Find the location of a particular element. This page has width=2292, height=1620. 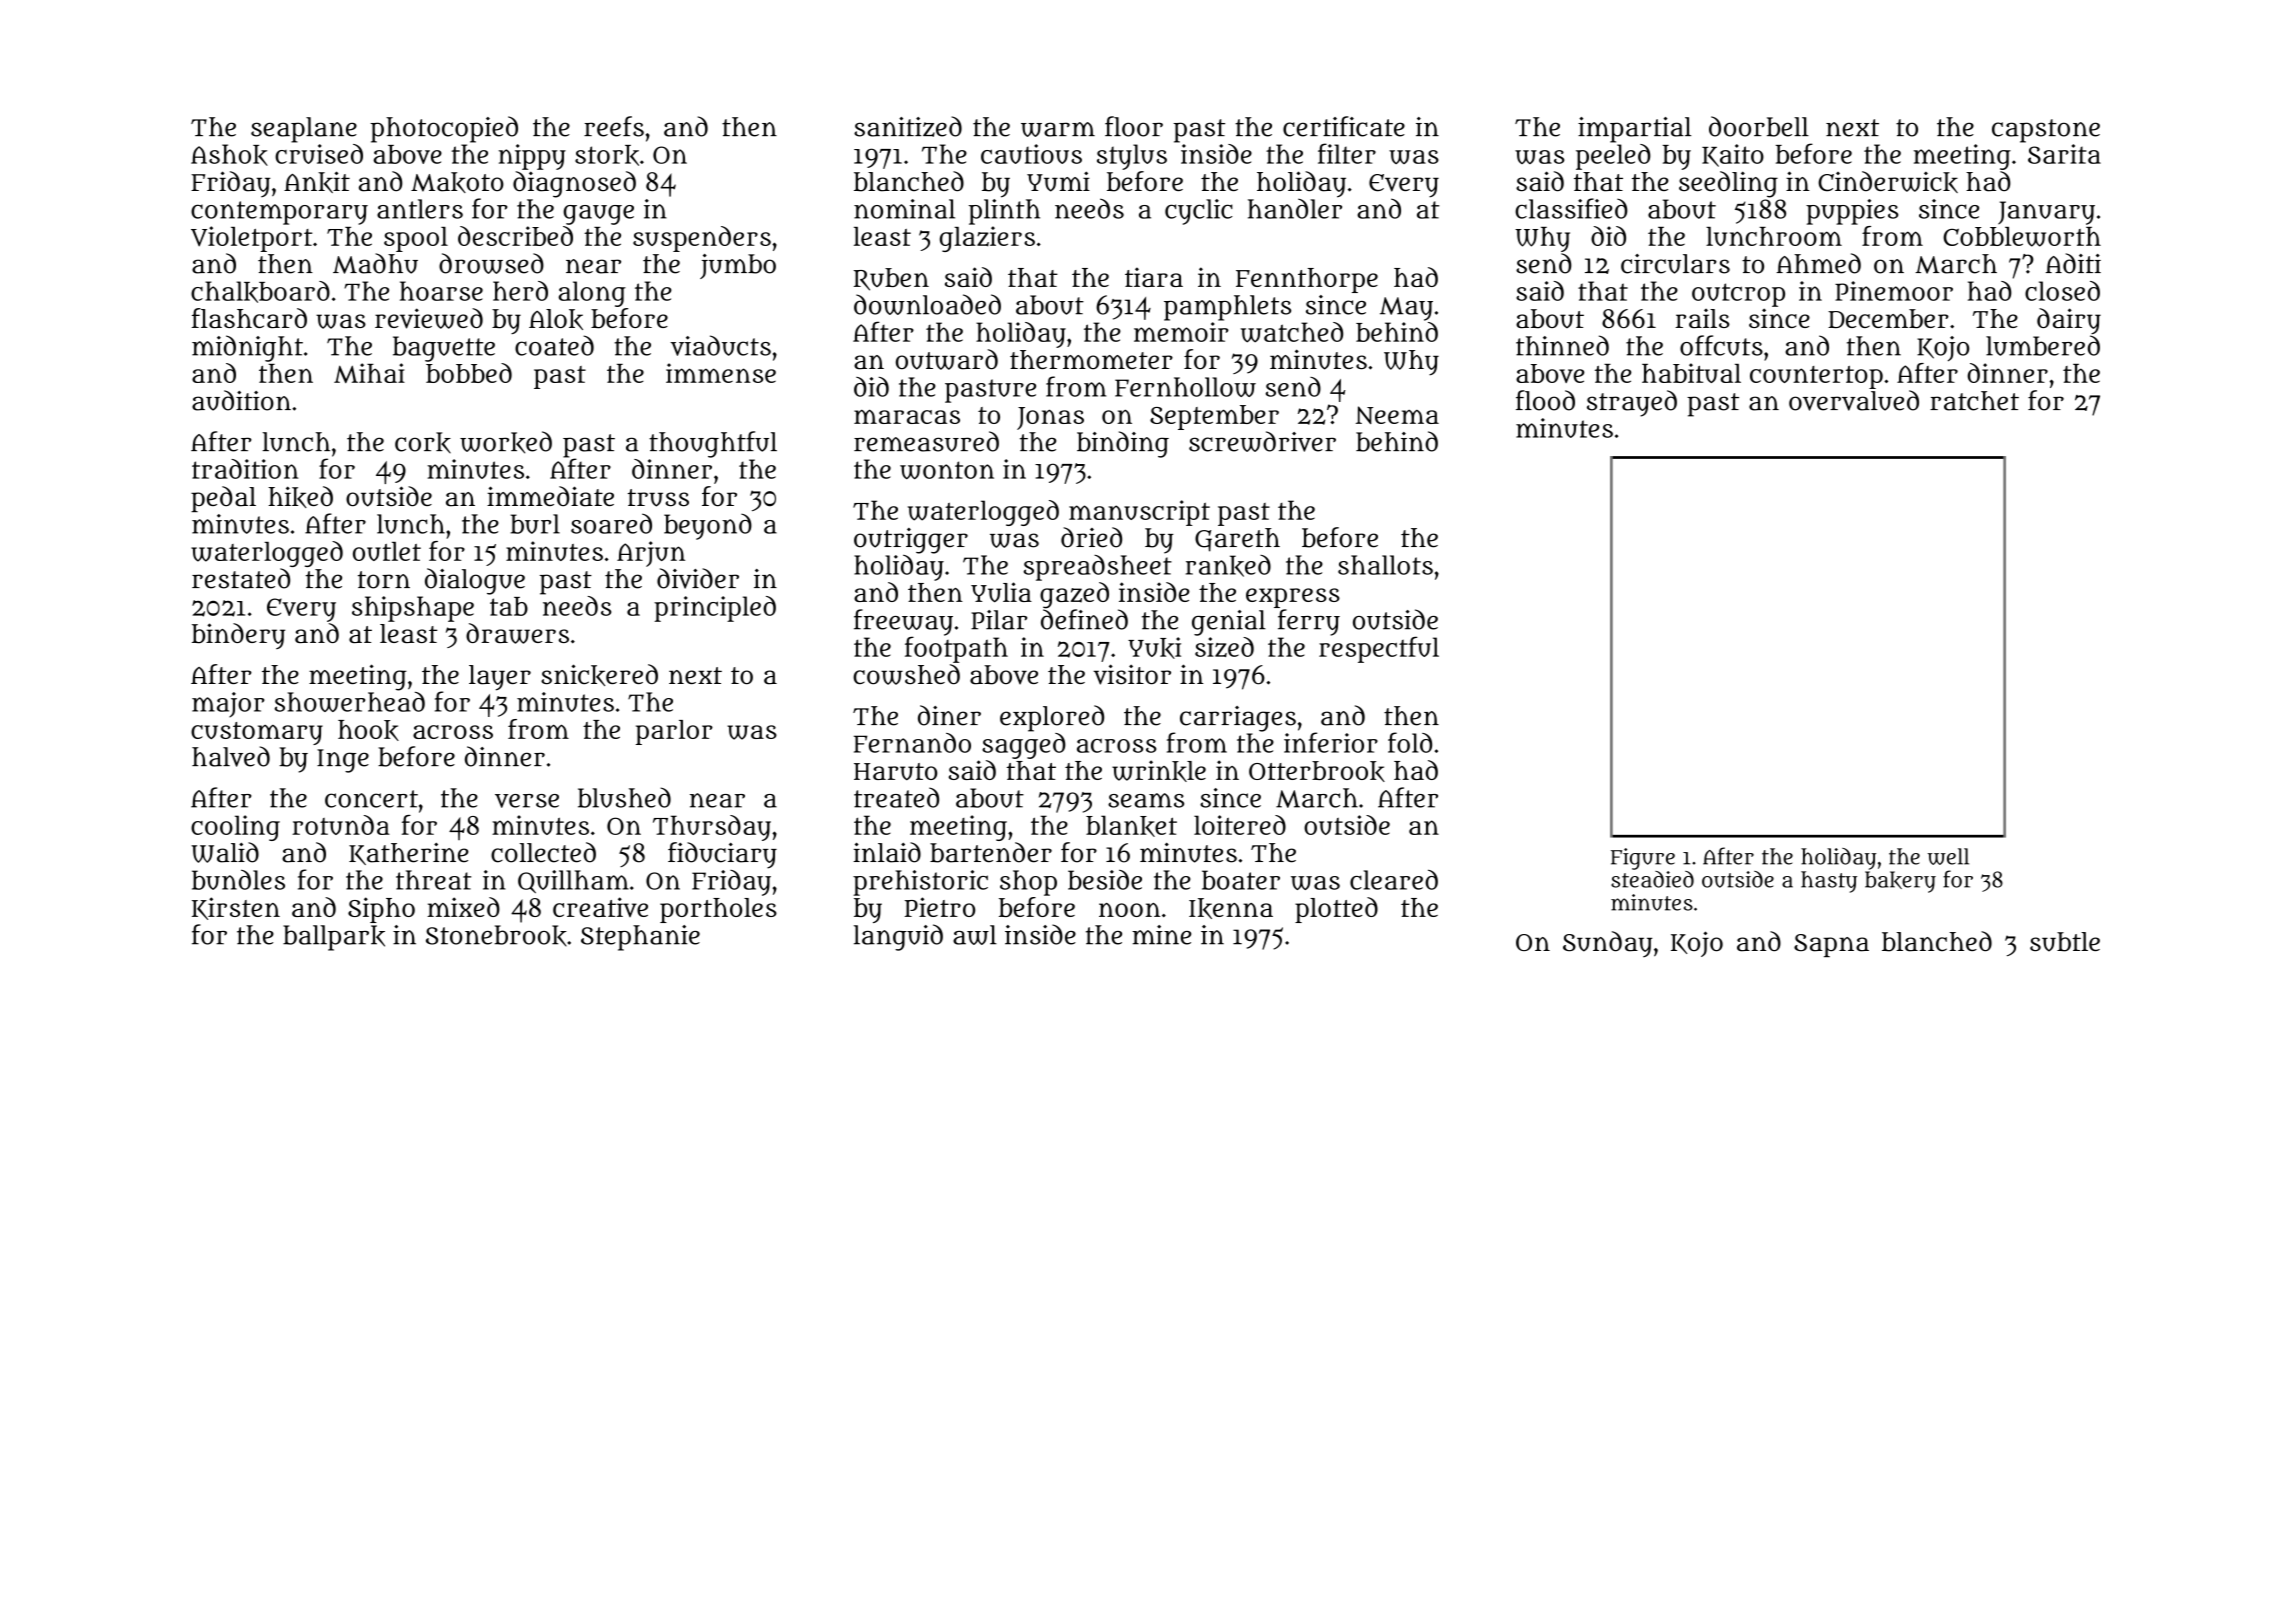

mixed is located at coordinates (463, 907).
